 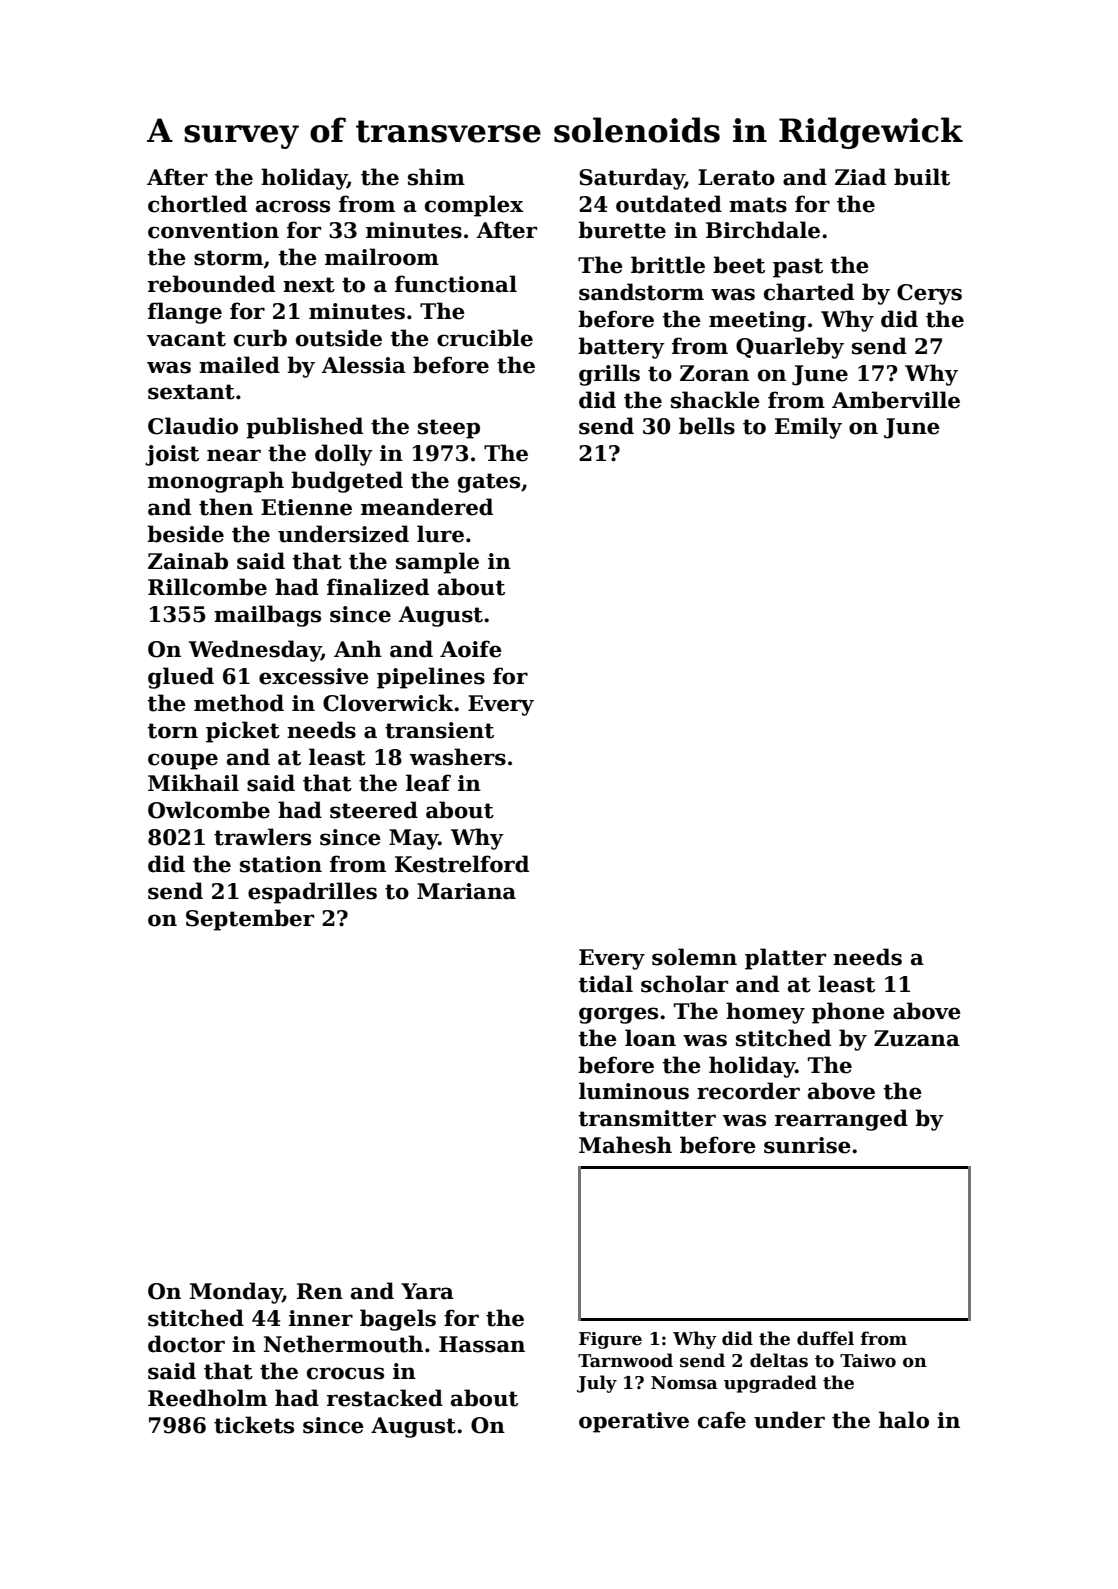 What do you see at coordinates (694, 957) in the screenshot?
I see `solemn` at bounding box center [694, 957].
